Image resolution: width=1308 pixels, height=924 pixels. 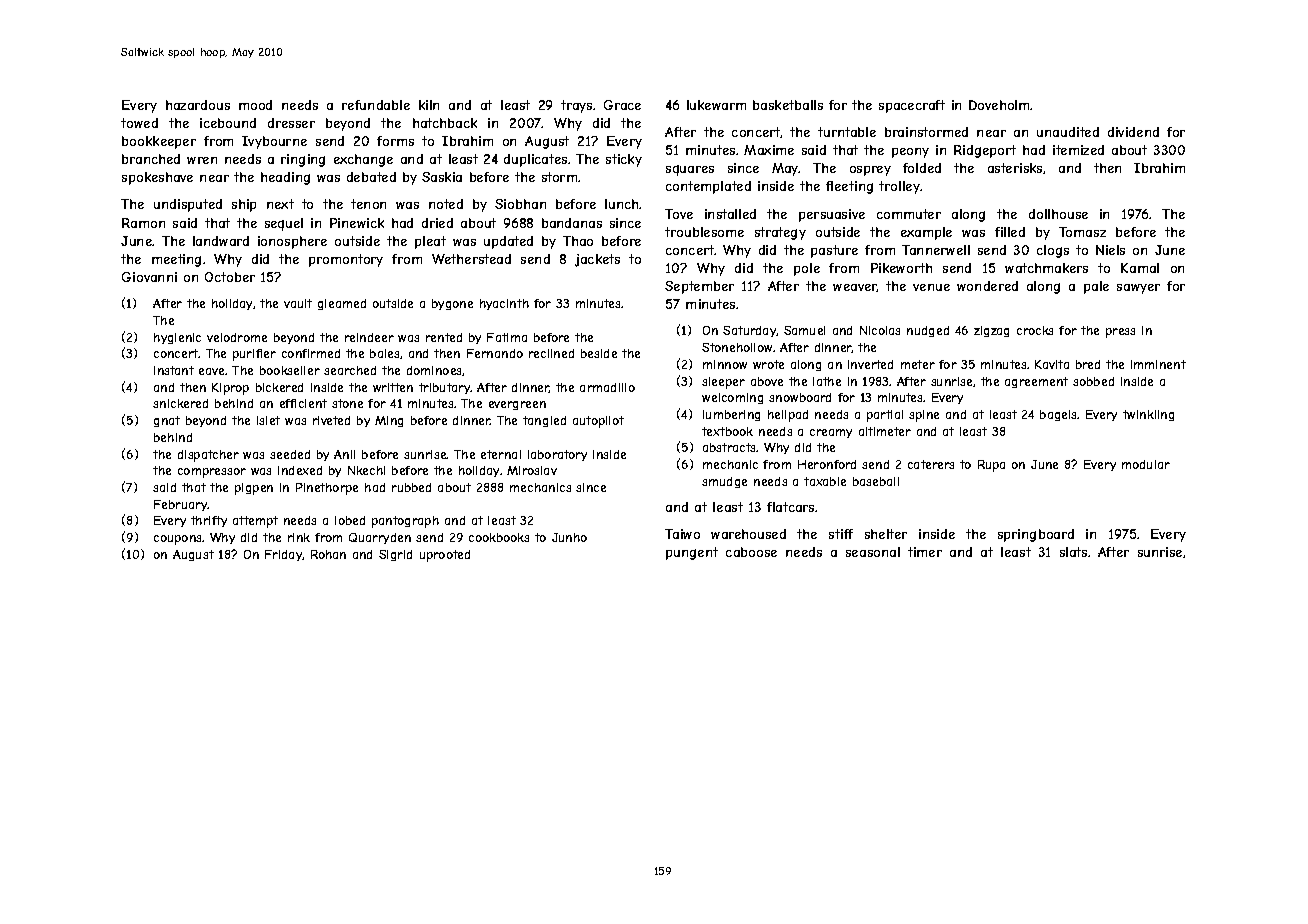 I want to click on Doveholm, so click(x=999, y=105).
